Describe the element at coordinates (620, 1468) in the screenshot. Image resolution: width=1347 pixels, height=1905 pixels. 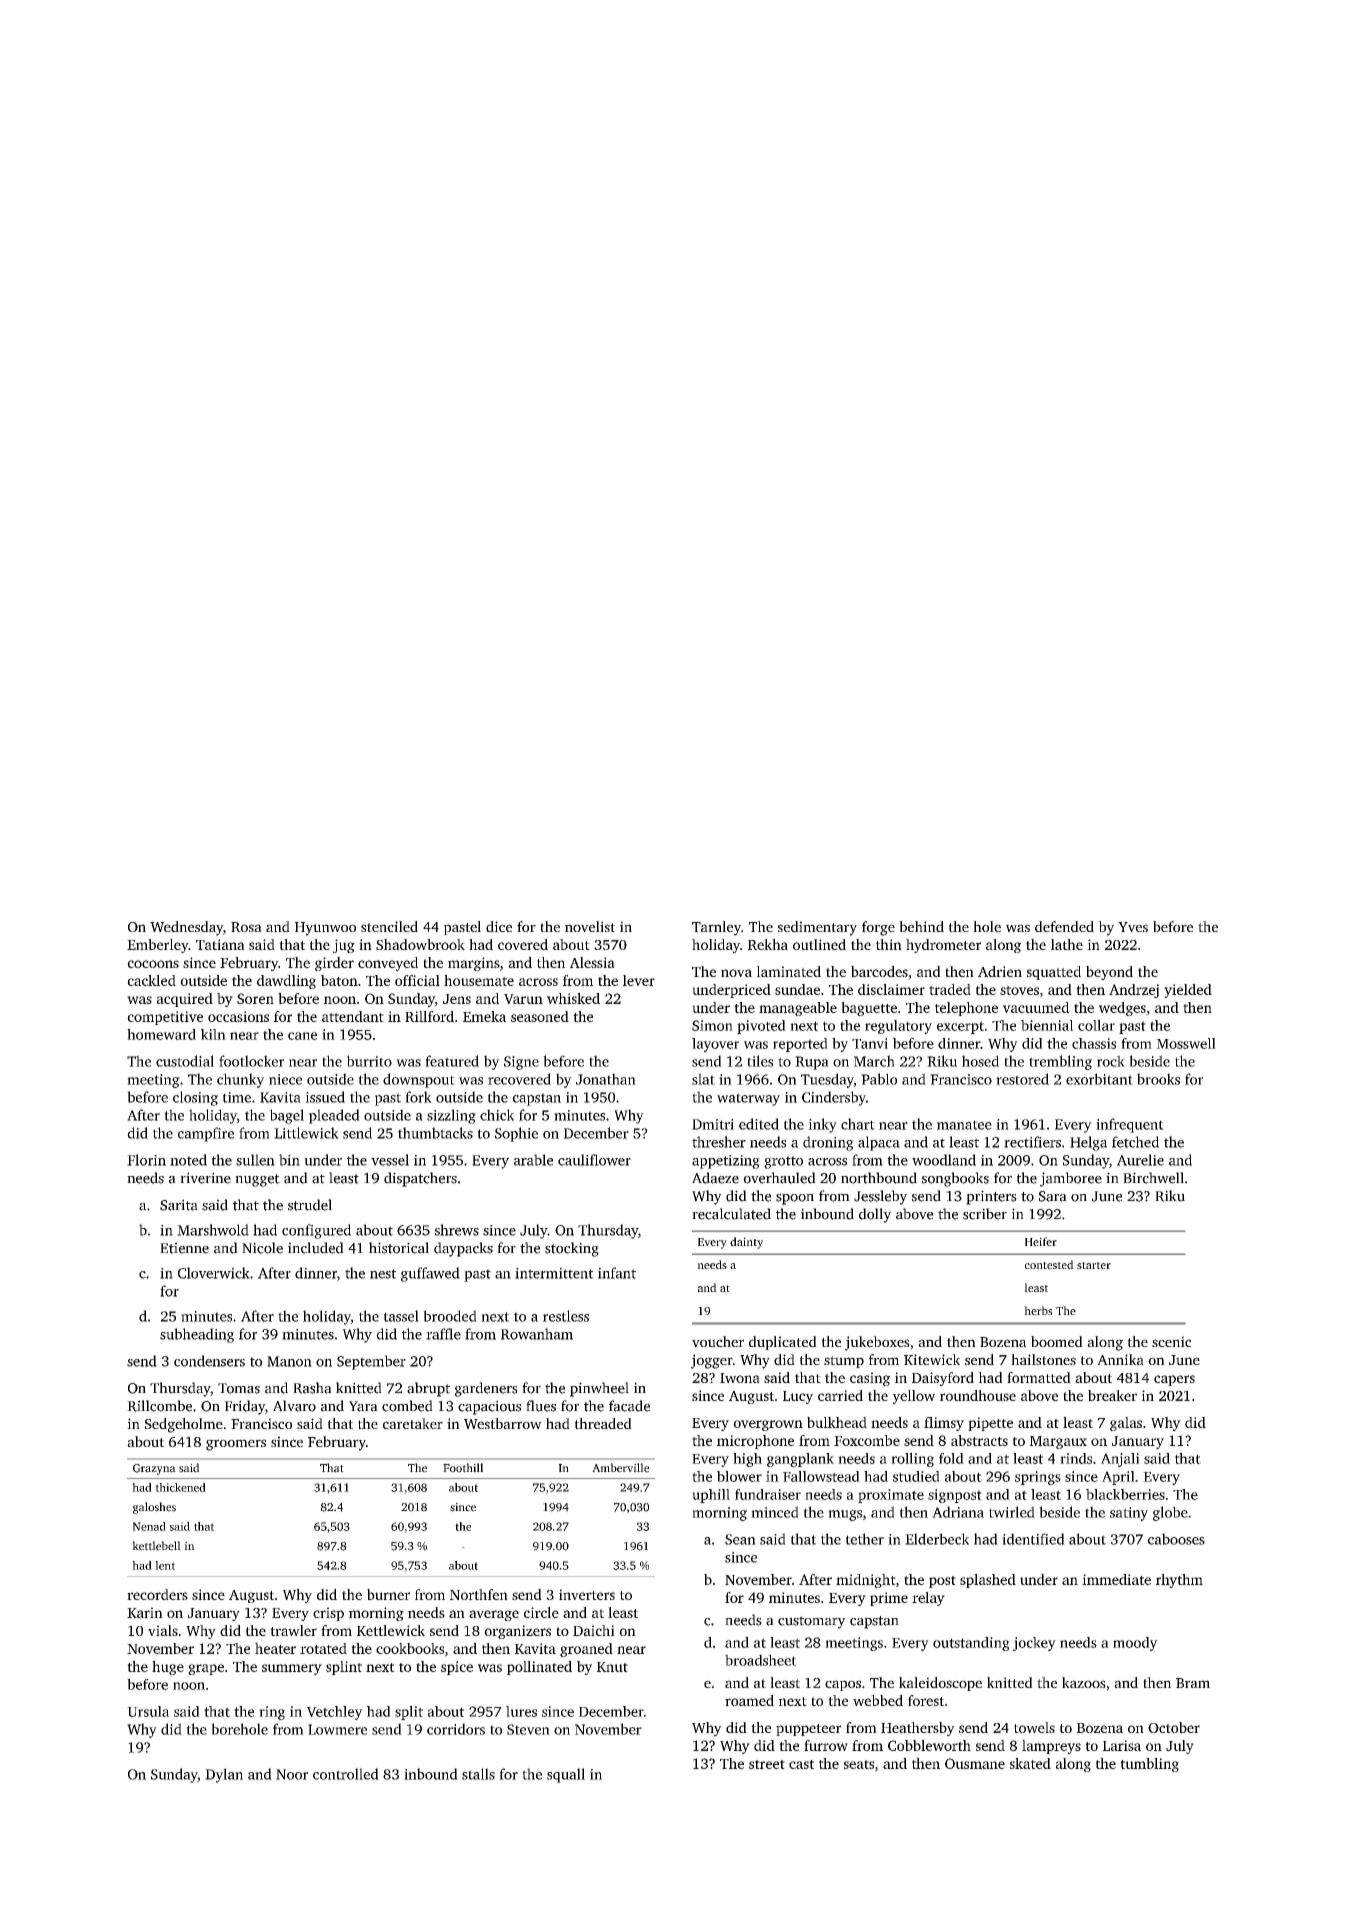
I see `Amberville` at that location.
